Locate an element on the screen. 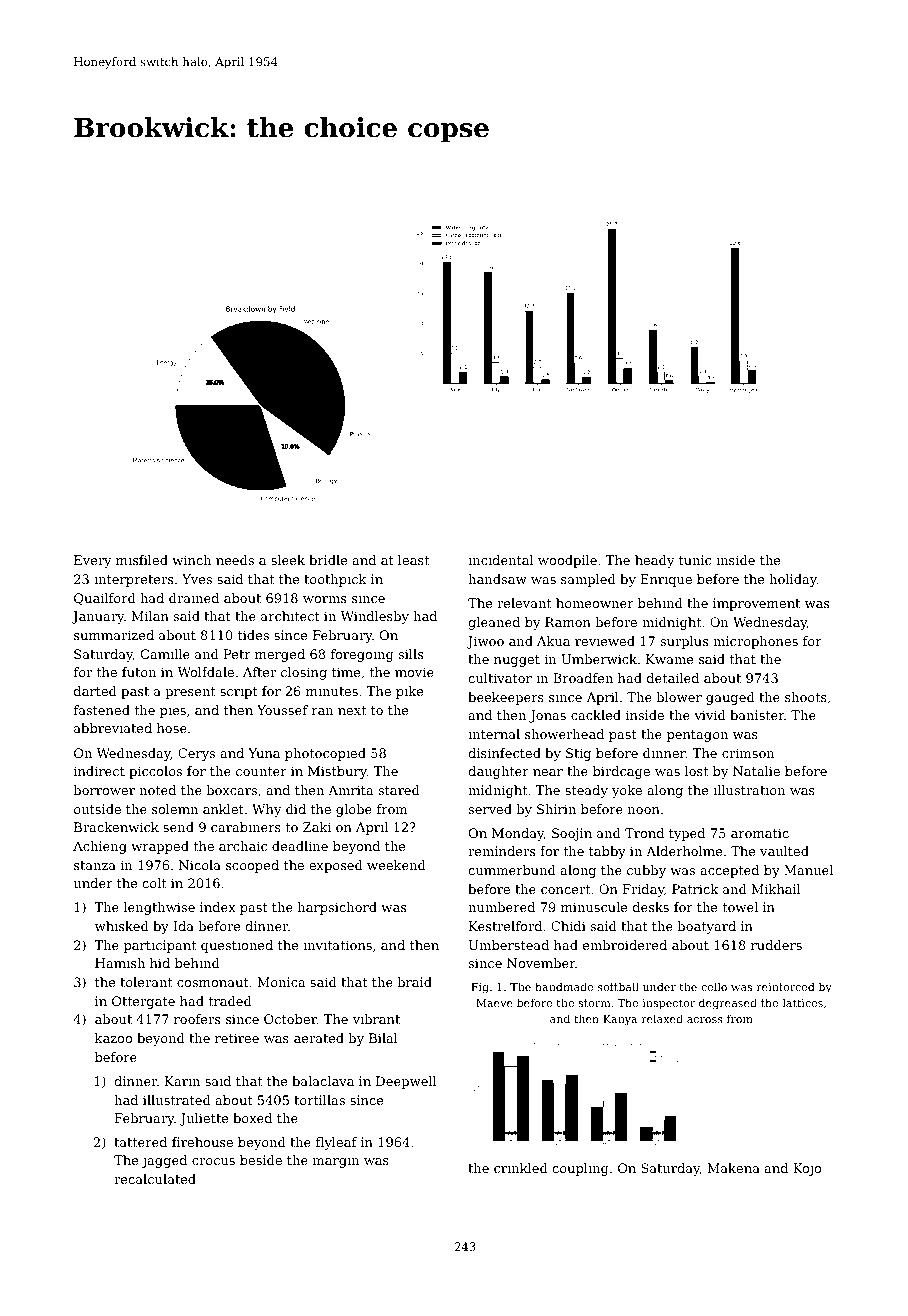 Image resolution: width=908 pixels, height=1316 pixels. cackled is located at coordinates (596, 715).
